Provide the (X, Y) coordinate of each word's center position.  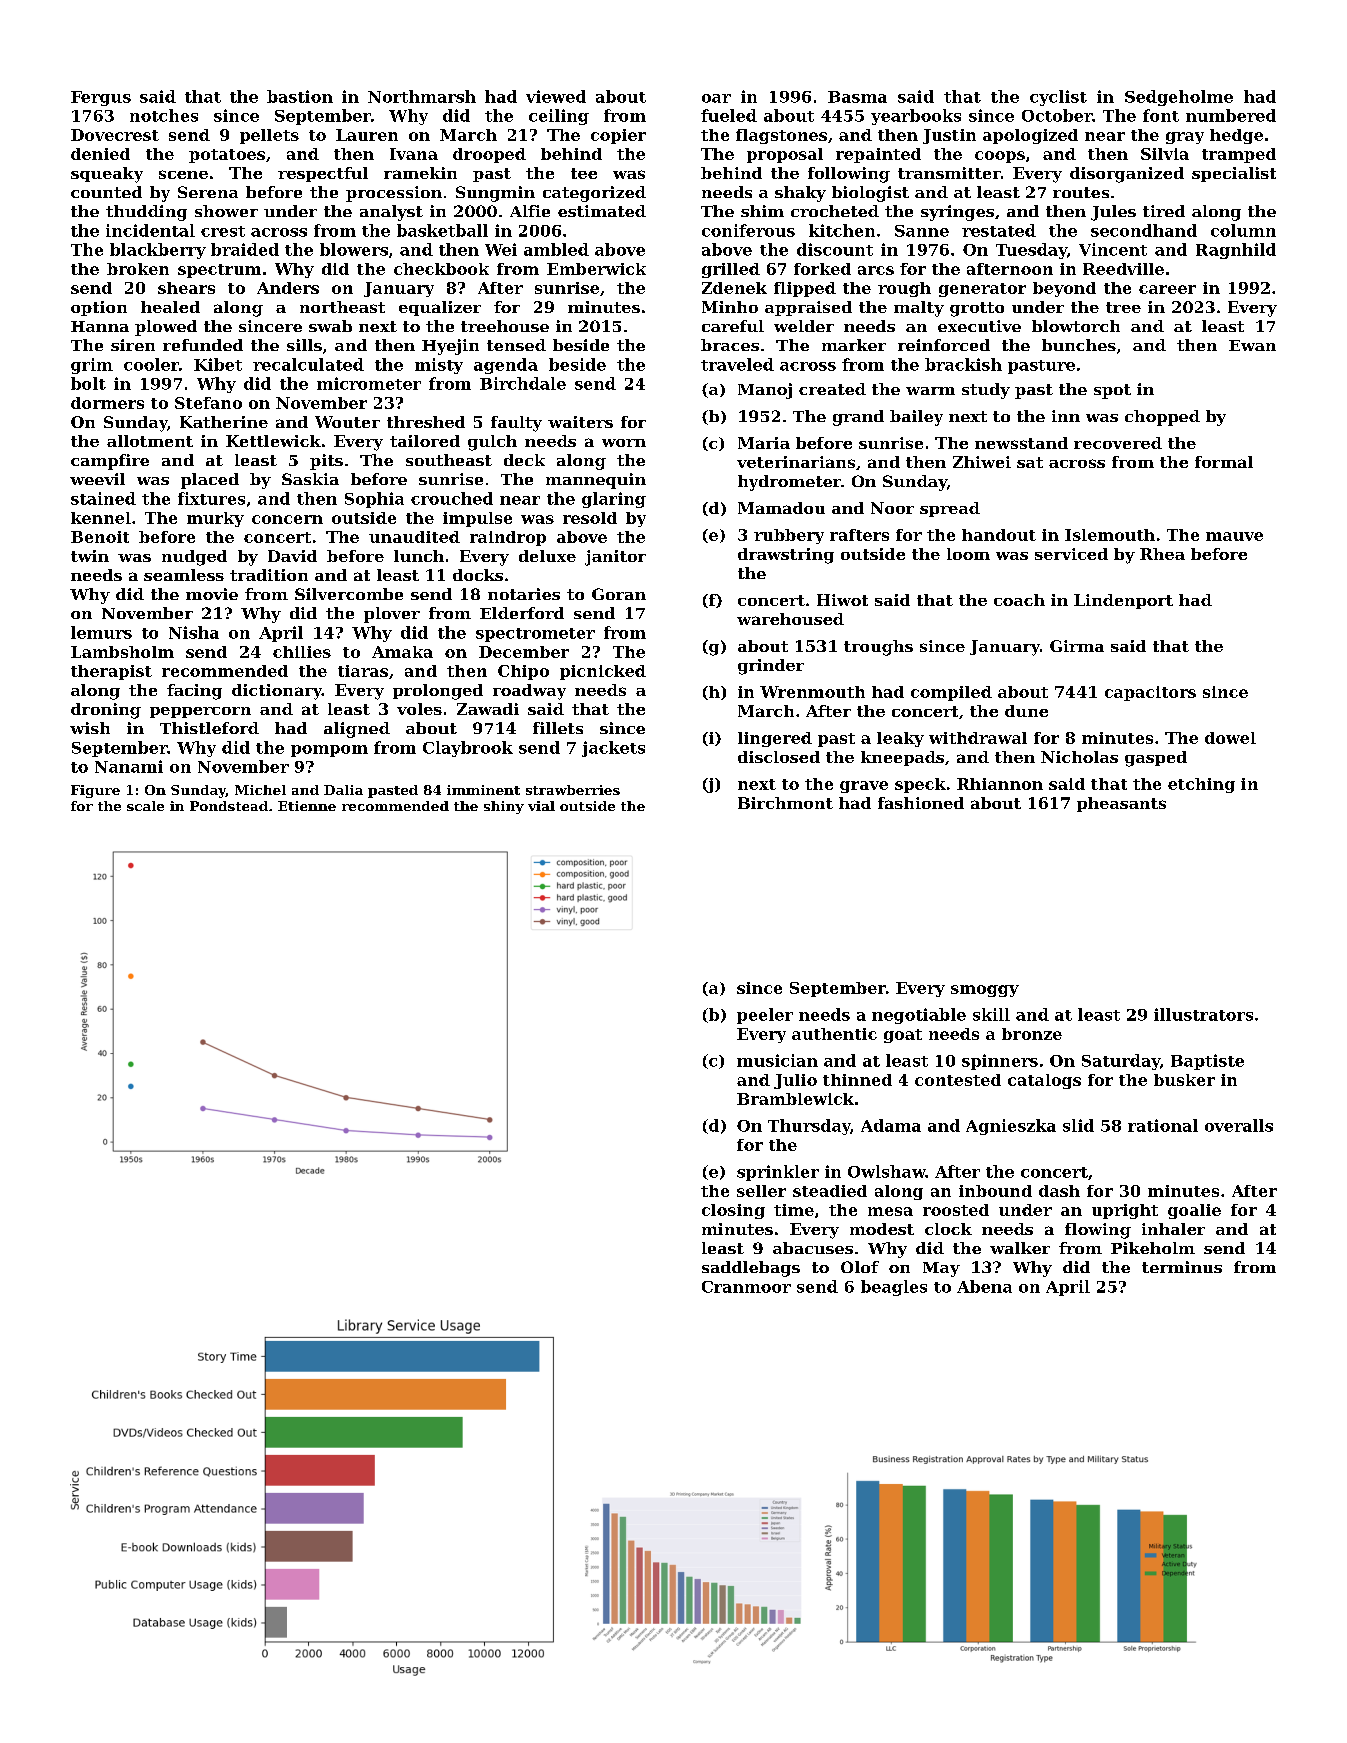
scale (145, 806)
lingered (775, 739)
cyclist (1058, 98)
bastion (300, 96)
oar (716, 98)
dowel (1230, 738)
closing (733, 1211)
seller (761, 1191)
